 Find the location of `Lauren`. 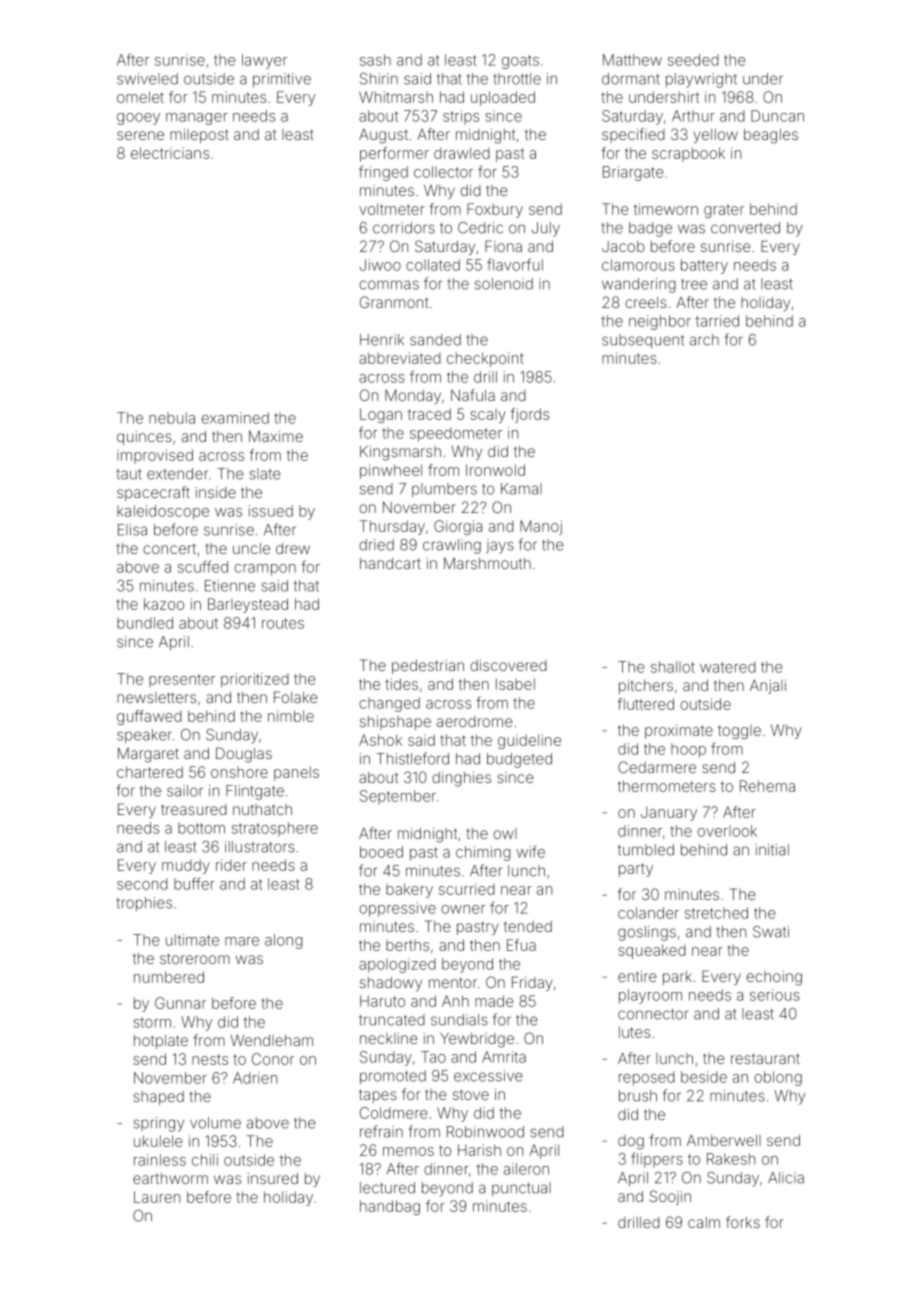

Lauren is located at coordinates (157, 1197).
